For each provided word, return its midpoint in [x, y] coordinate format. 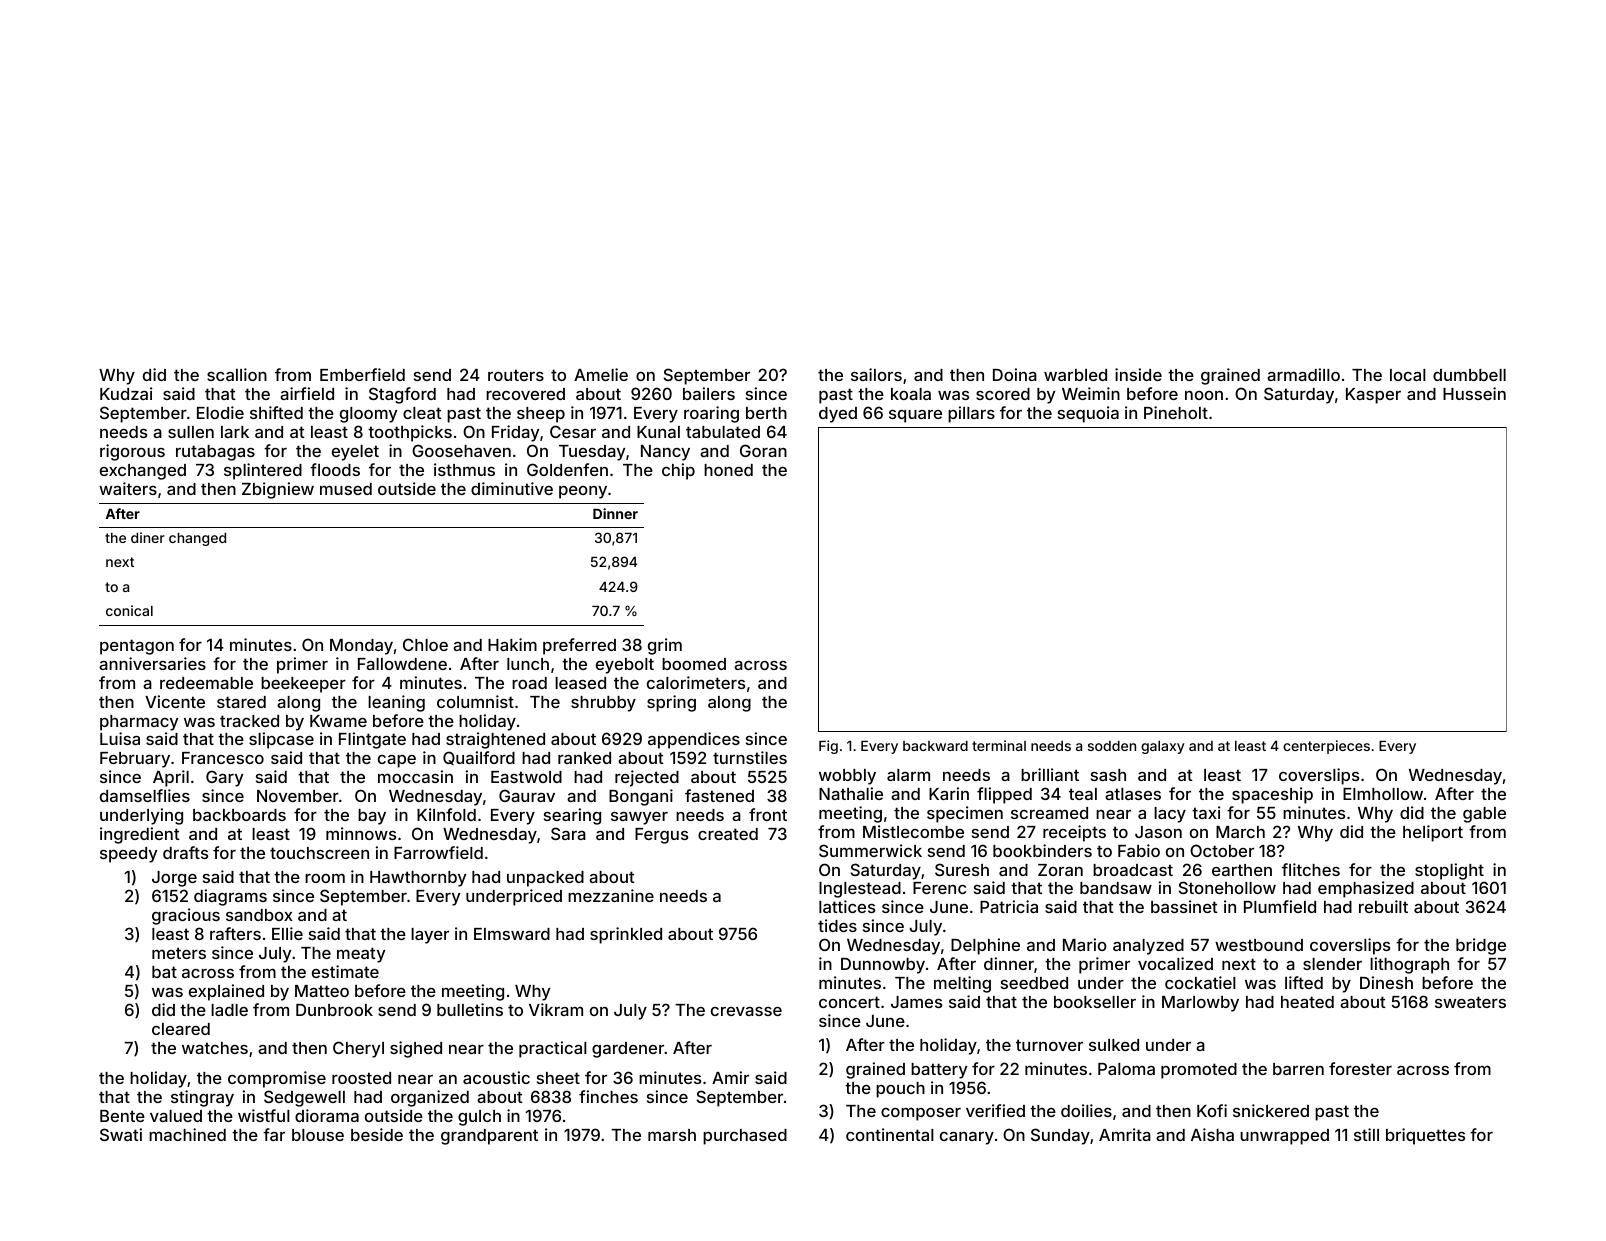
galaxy [1163, 747]
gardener [628, 1050]
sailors [876, 374]
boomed [694, 664]
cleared [181, 1029]
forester [1360, 1068]
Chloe [425, 644]
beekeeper [303, 685]
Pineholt [1176, 412]
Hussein [1474, 393]
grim [665, 646]
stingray [202, 1098]
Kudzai [126, 393]
